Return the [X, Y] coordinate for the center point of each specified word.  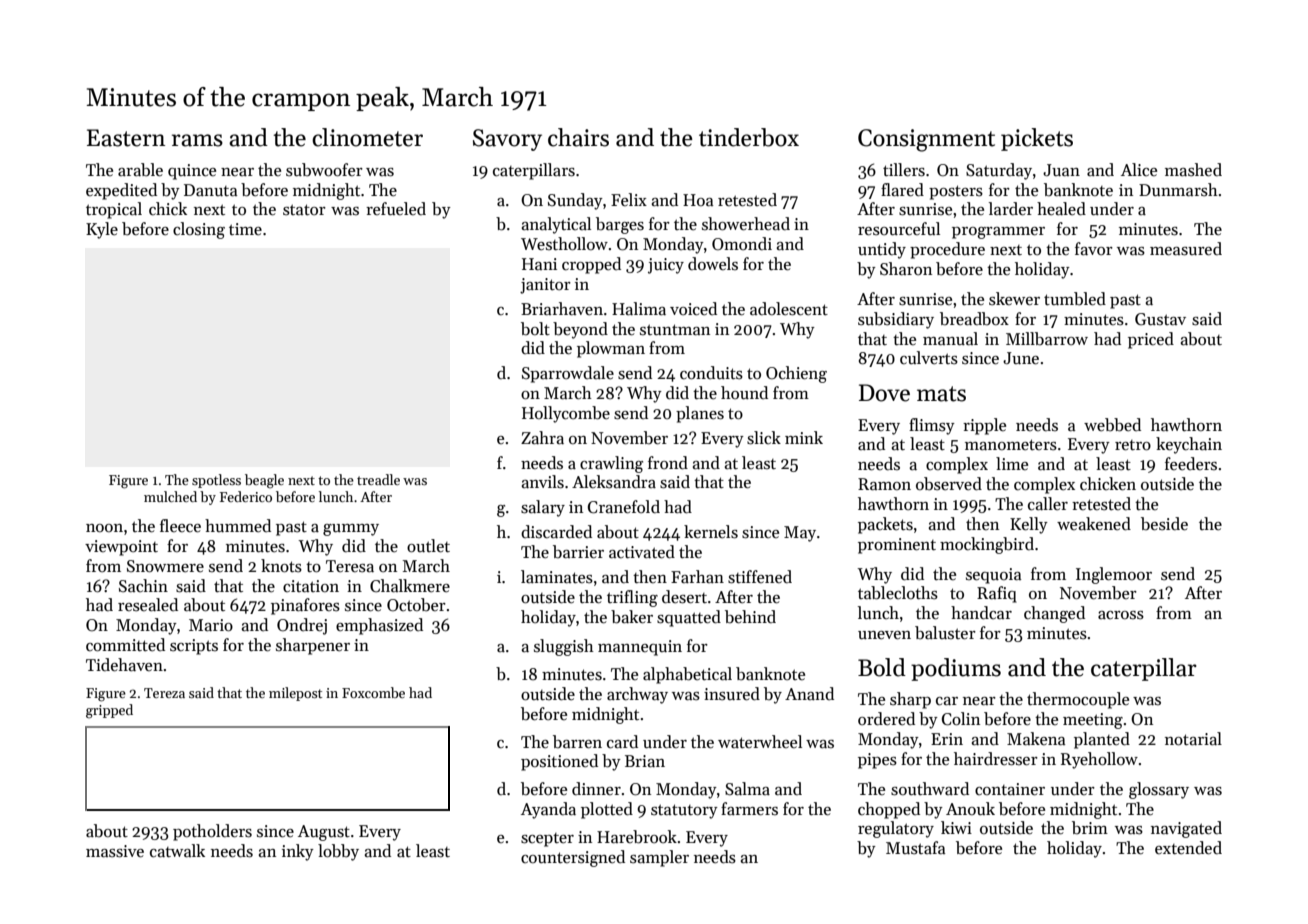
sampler [659, 858]
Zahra [542, 438]
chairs [578, 137]
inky [298, 852]
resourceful [899, 229]
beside [1164, 524]
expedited [121, 191]
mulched [170, 496]
